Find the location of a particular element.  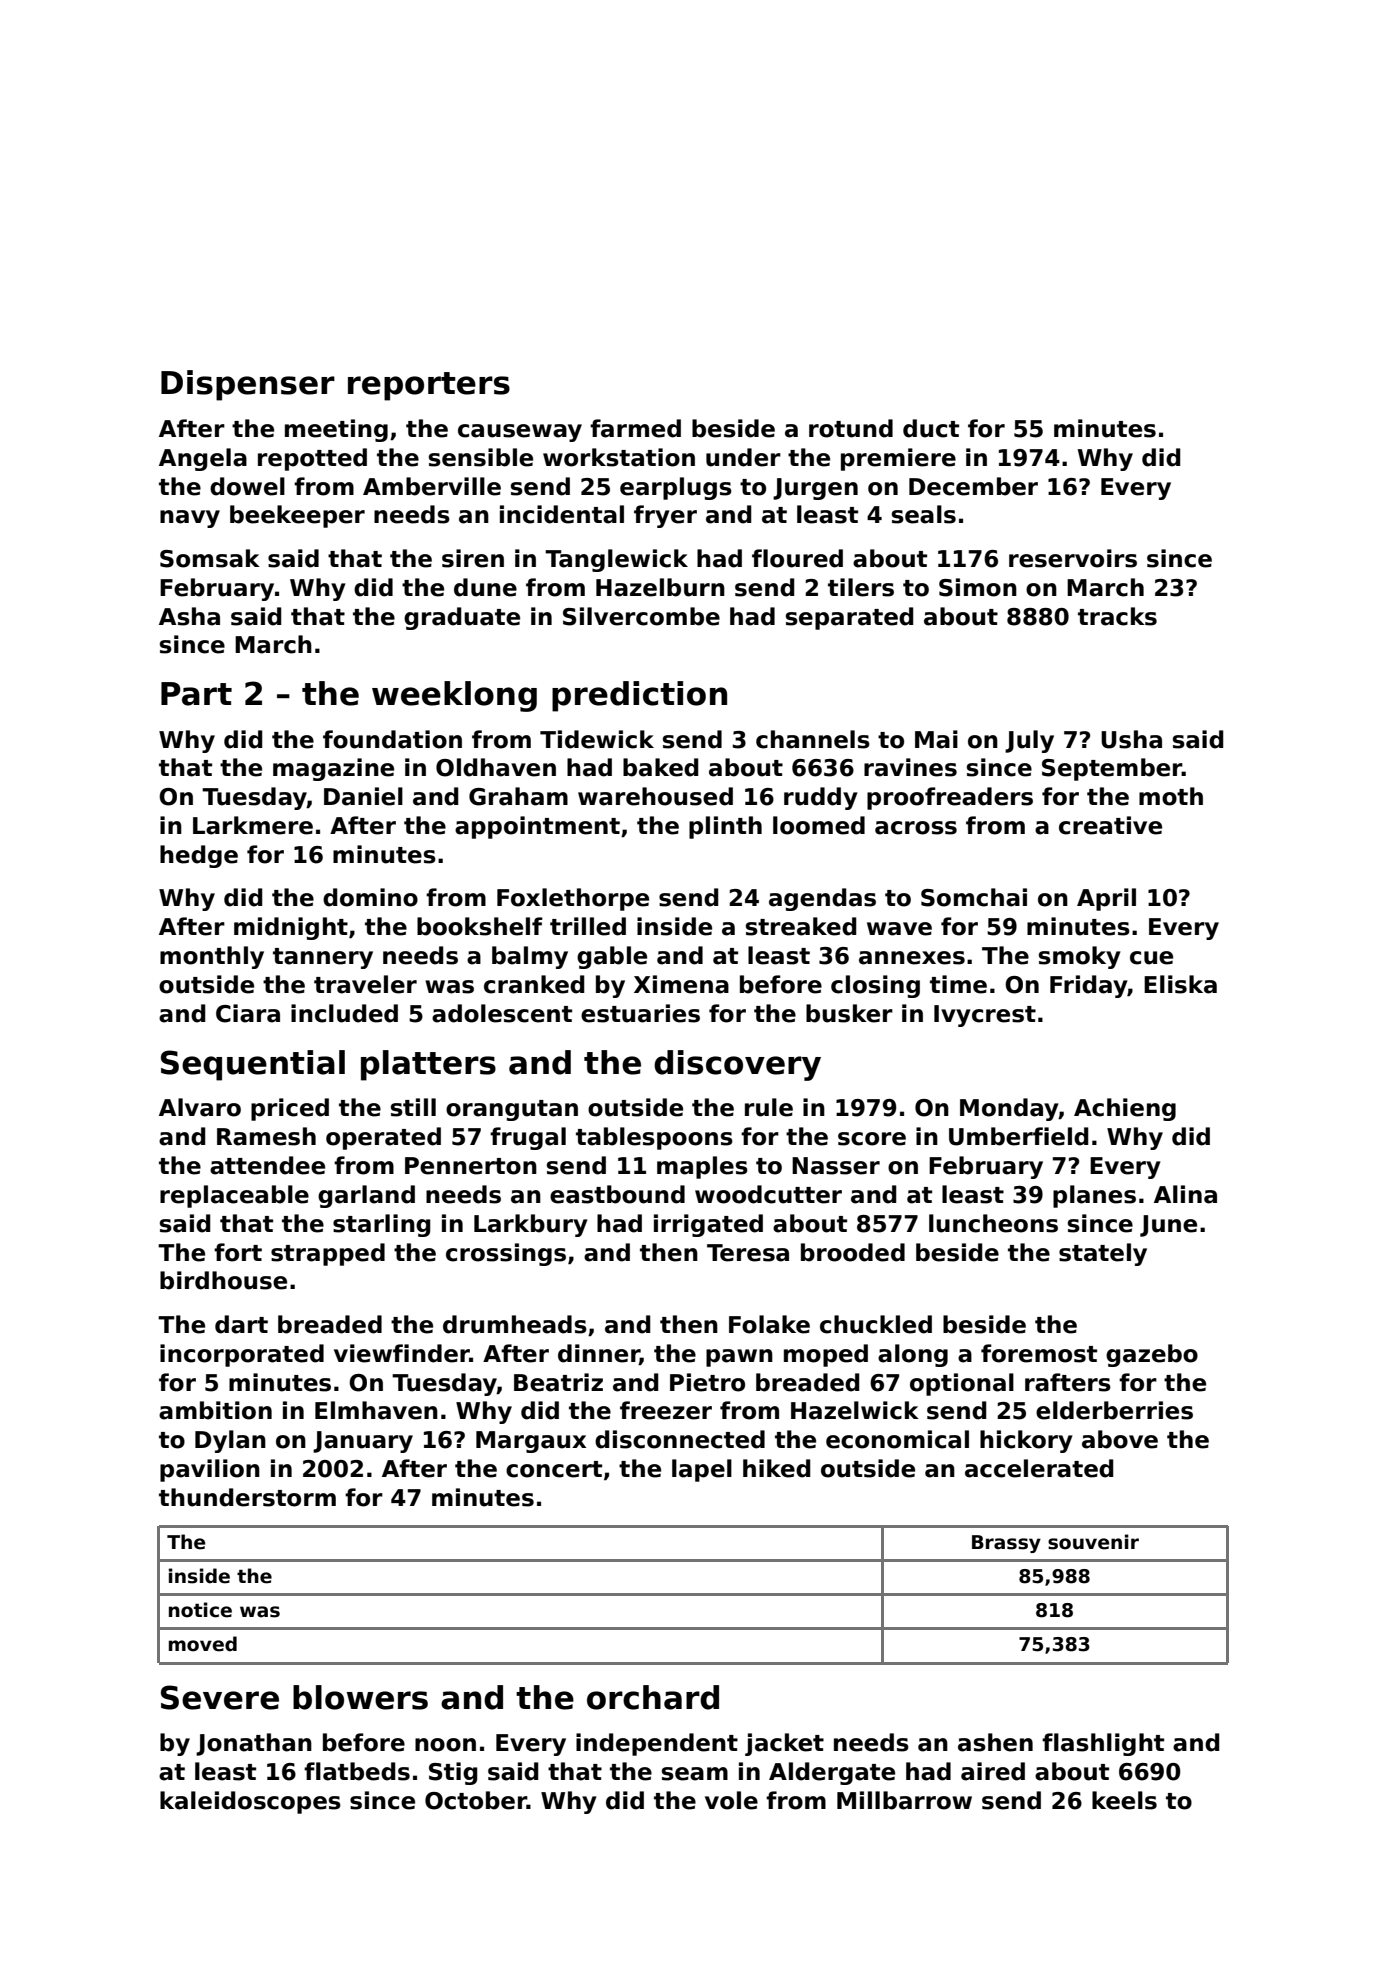

discovery is located at coordinates (737, 1065).
